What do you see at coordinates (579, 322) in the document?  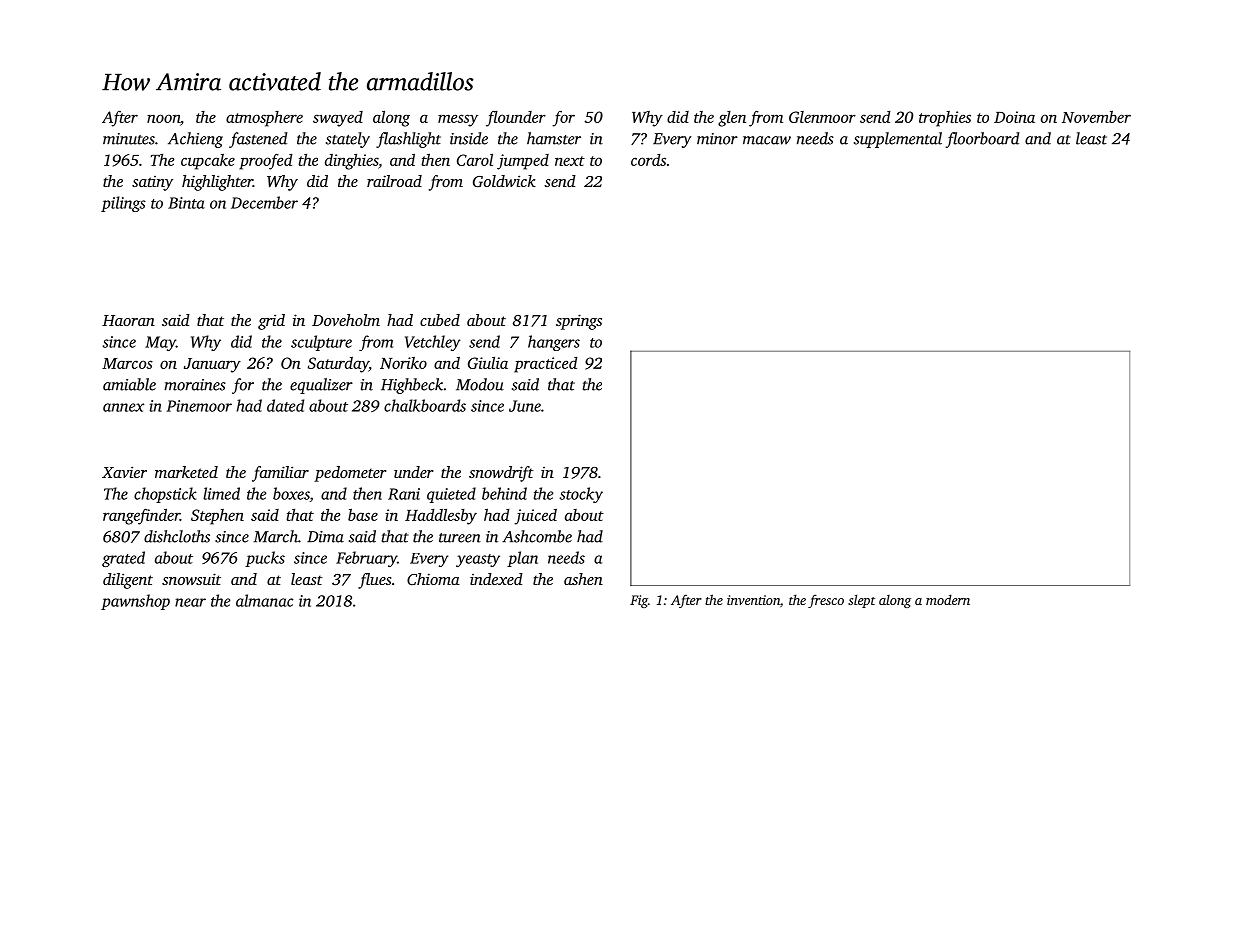 I see `springs` at bounding box center [579, 322].
